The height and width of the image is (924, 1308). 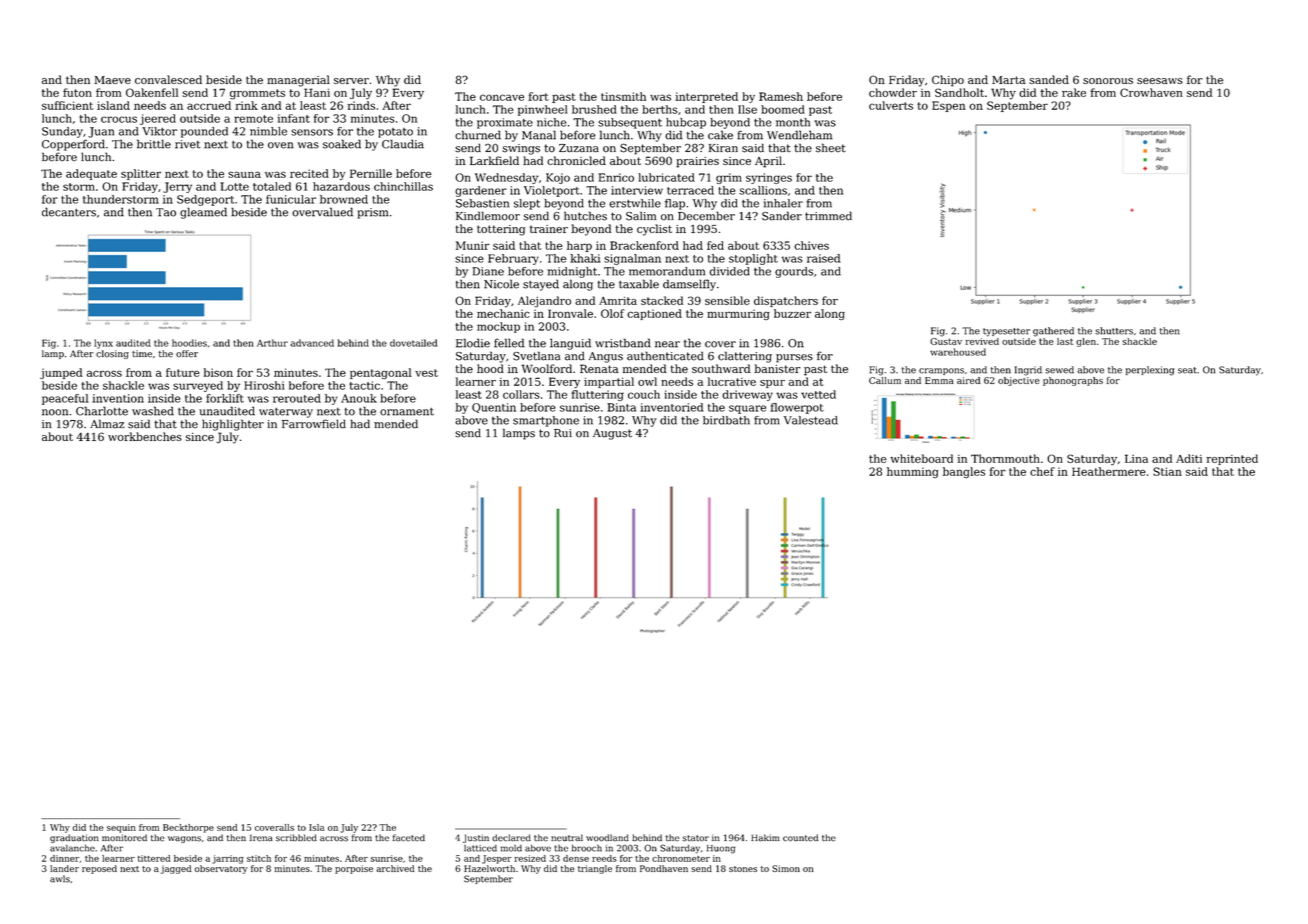 I want to click on Rui, so click(x=563, y=433).
